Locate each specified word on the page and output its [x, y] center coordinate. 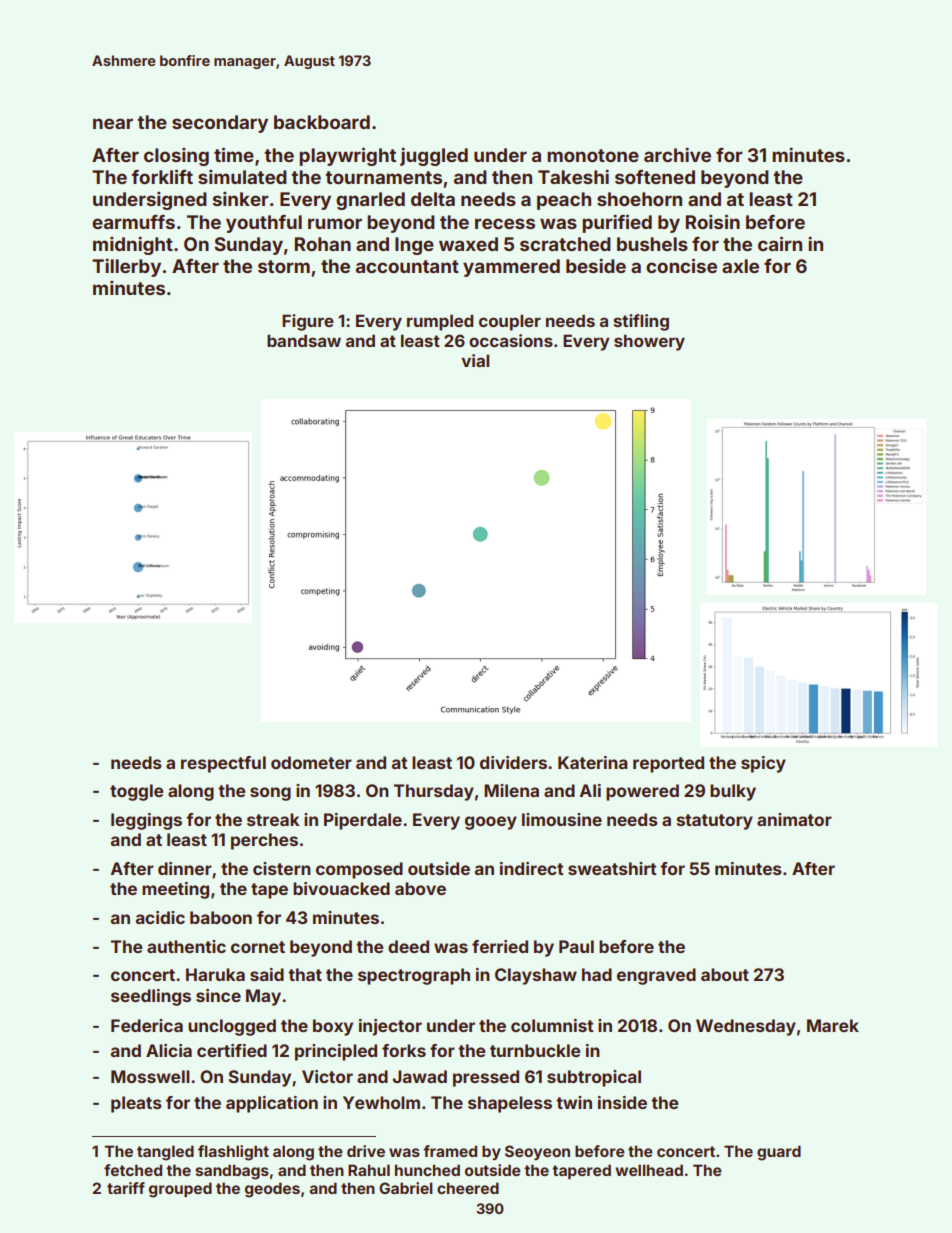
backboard [322, 122]
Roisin [713, 221]
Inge [414, 246]
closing [176, 156]
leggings [146, 821]
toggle [137, 792]
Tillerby [126, 267]
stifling [641, 322]
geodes [272, 1190]
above [420, 888]
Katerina [593, 762]
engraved [656, 976]
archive [677, 154]
